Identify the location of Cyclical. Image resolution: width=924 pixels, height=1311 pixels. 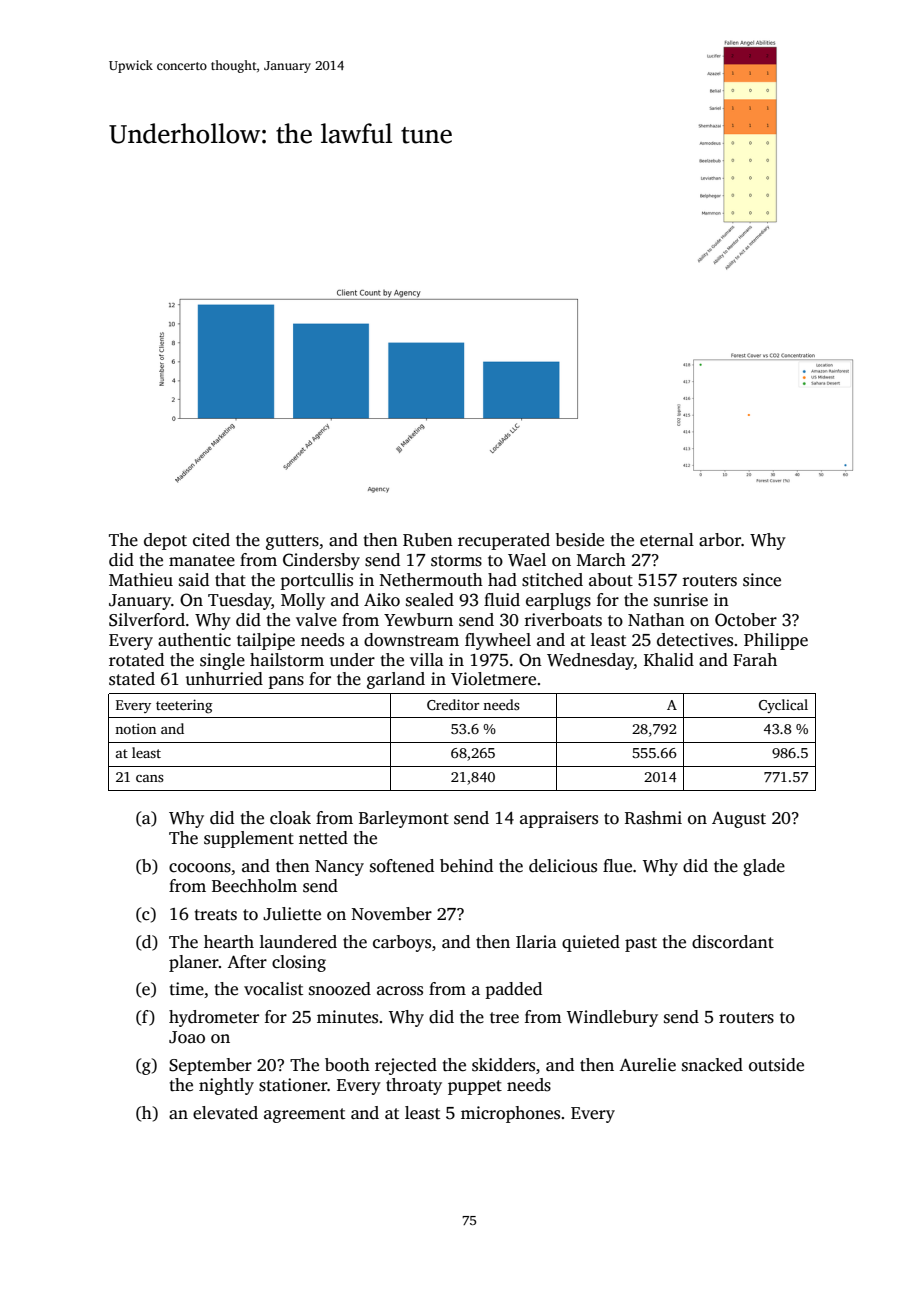
(783, 706).
